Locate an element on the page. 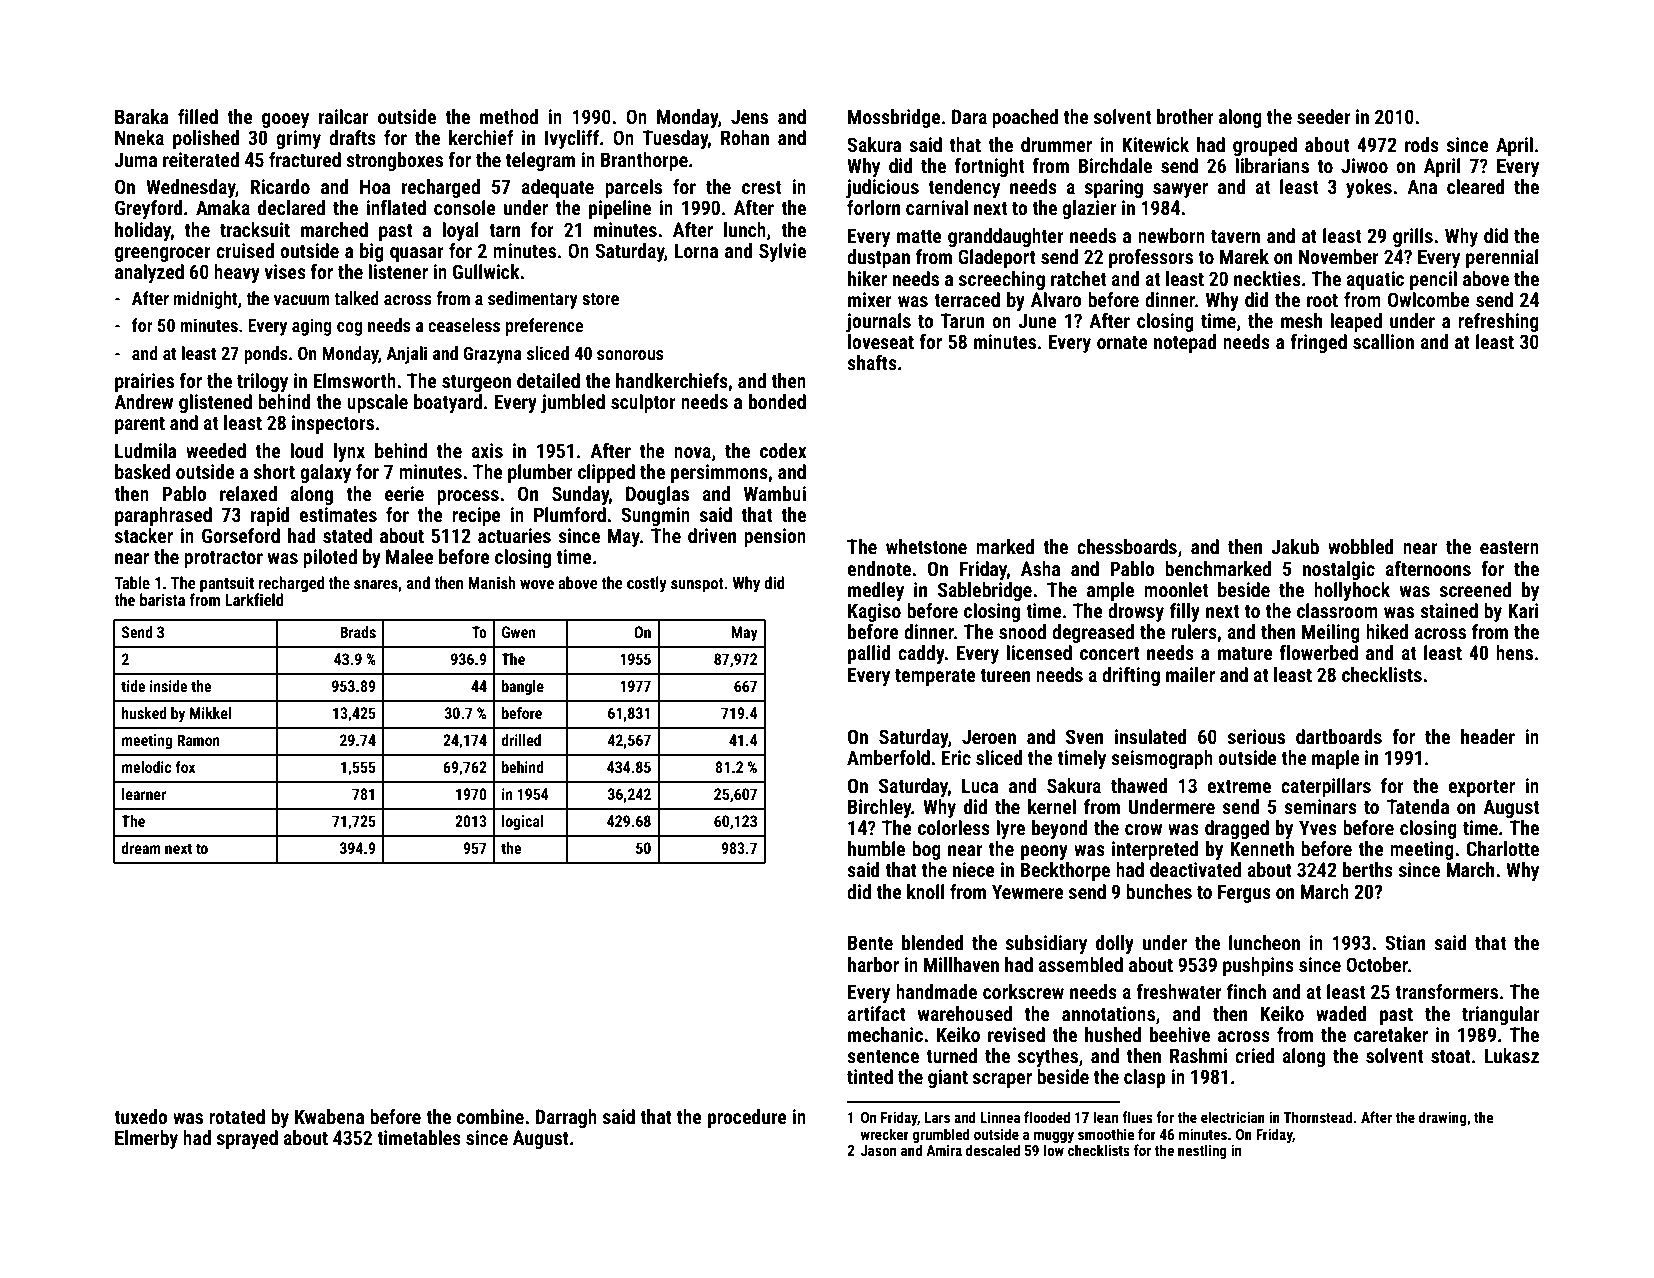 The image size is (1654, 1278). Luca is located at coordinates (980, 785).
